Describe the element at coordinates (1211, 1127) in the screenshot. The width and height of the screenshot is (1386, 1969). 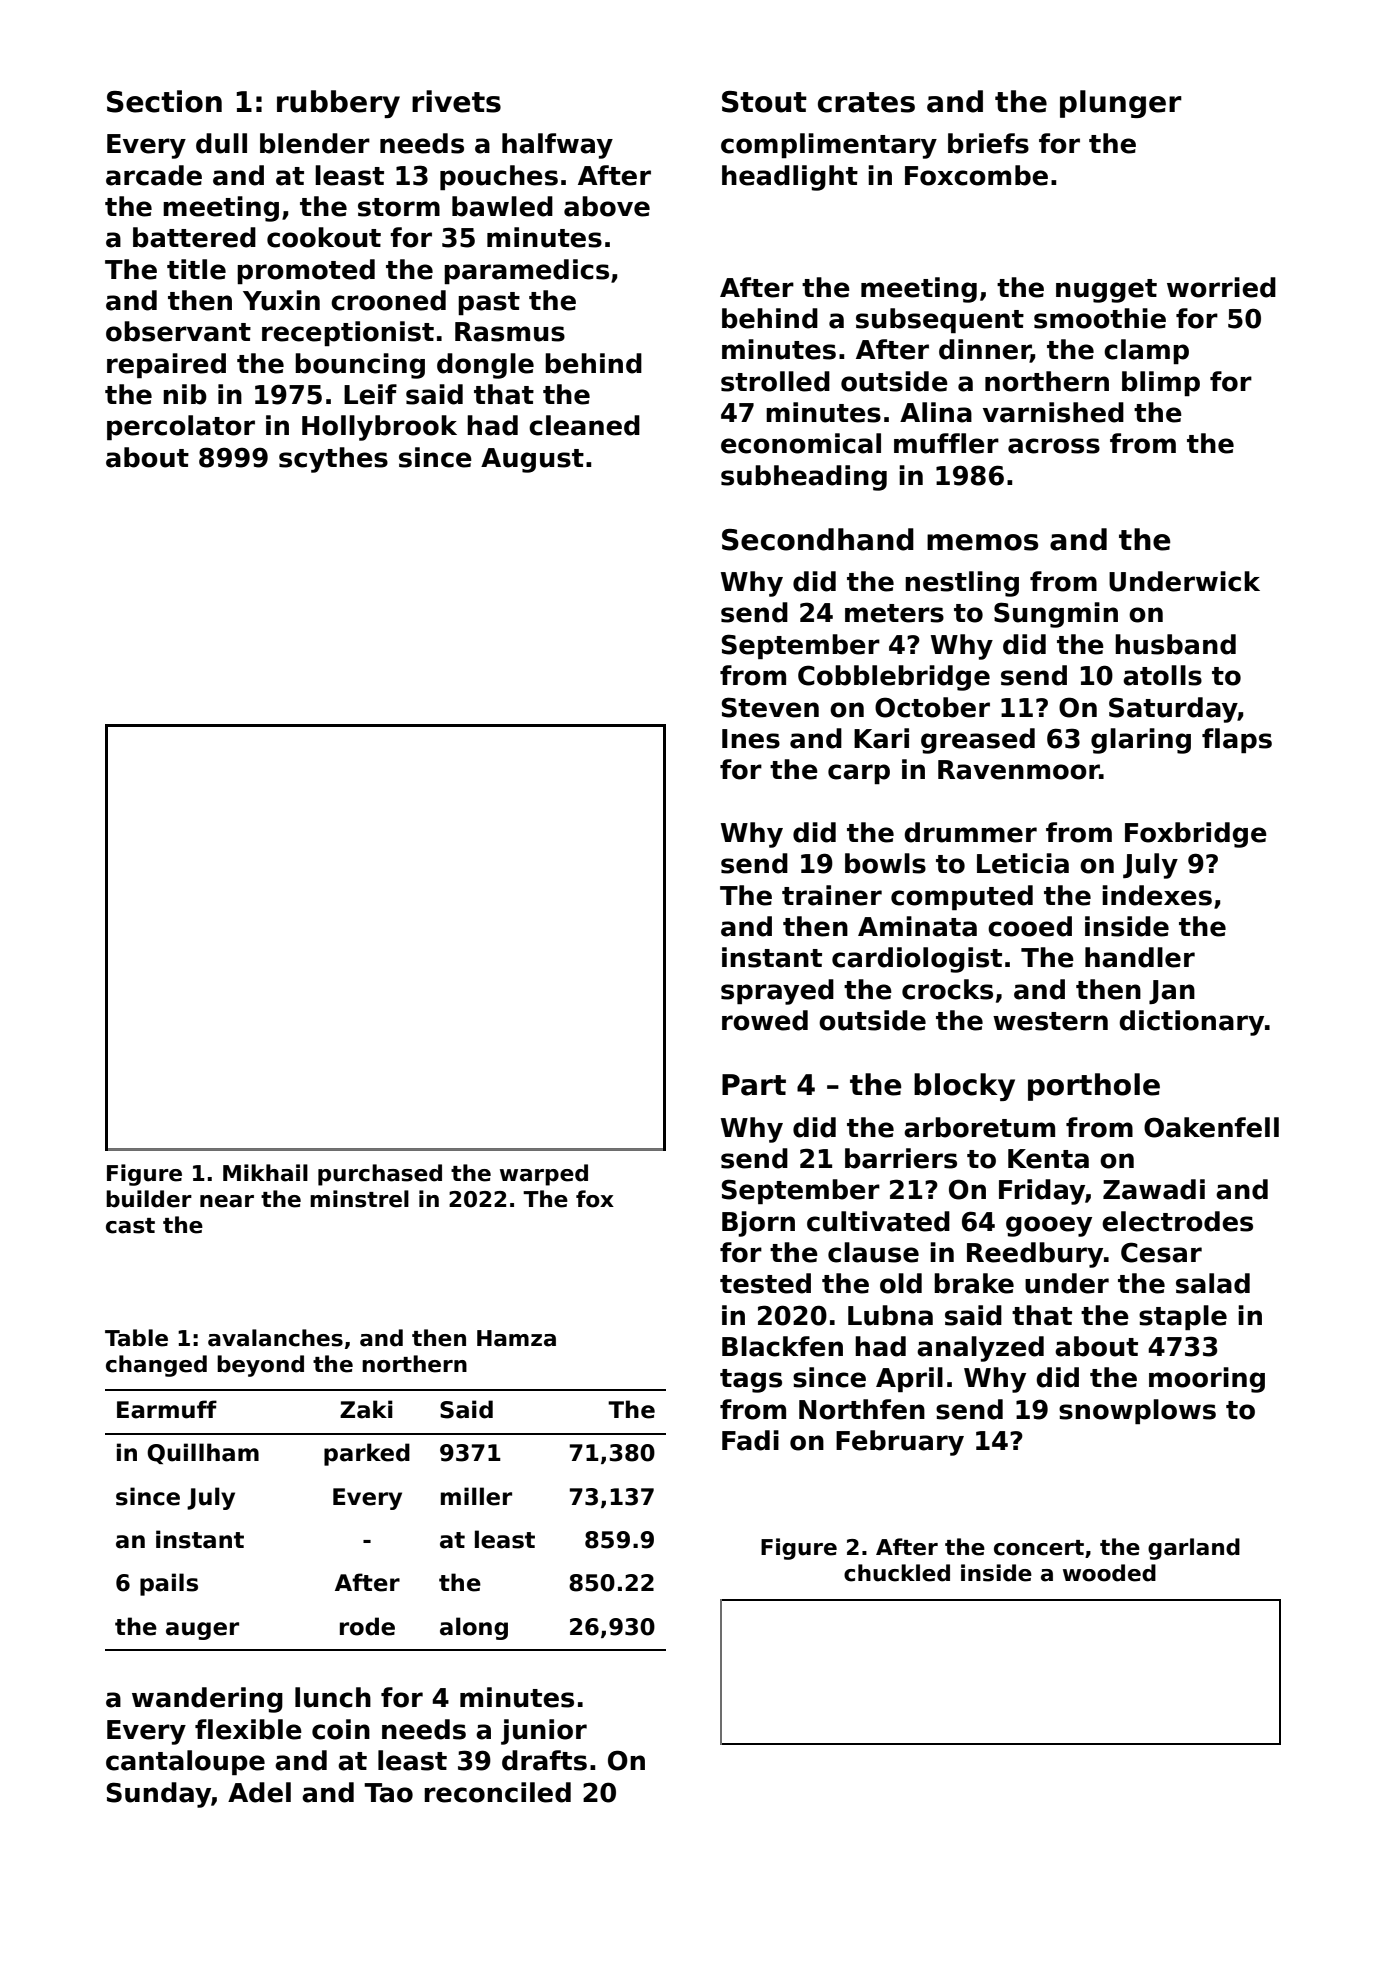
I see `Oakenfell` at that location.
